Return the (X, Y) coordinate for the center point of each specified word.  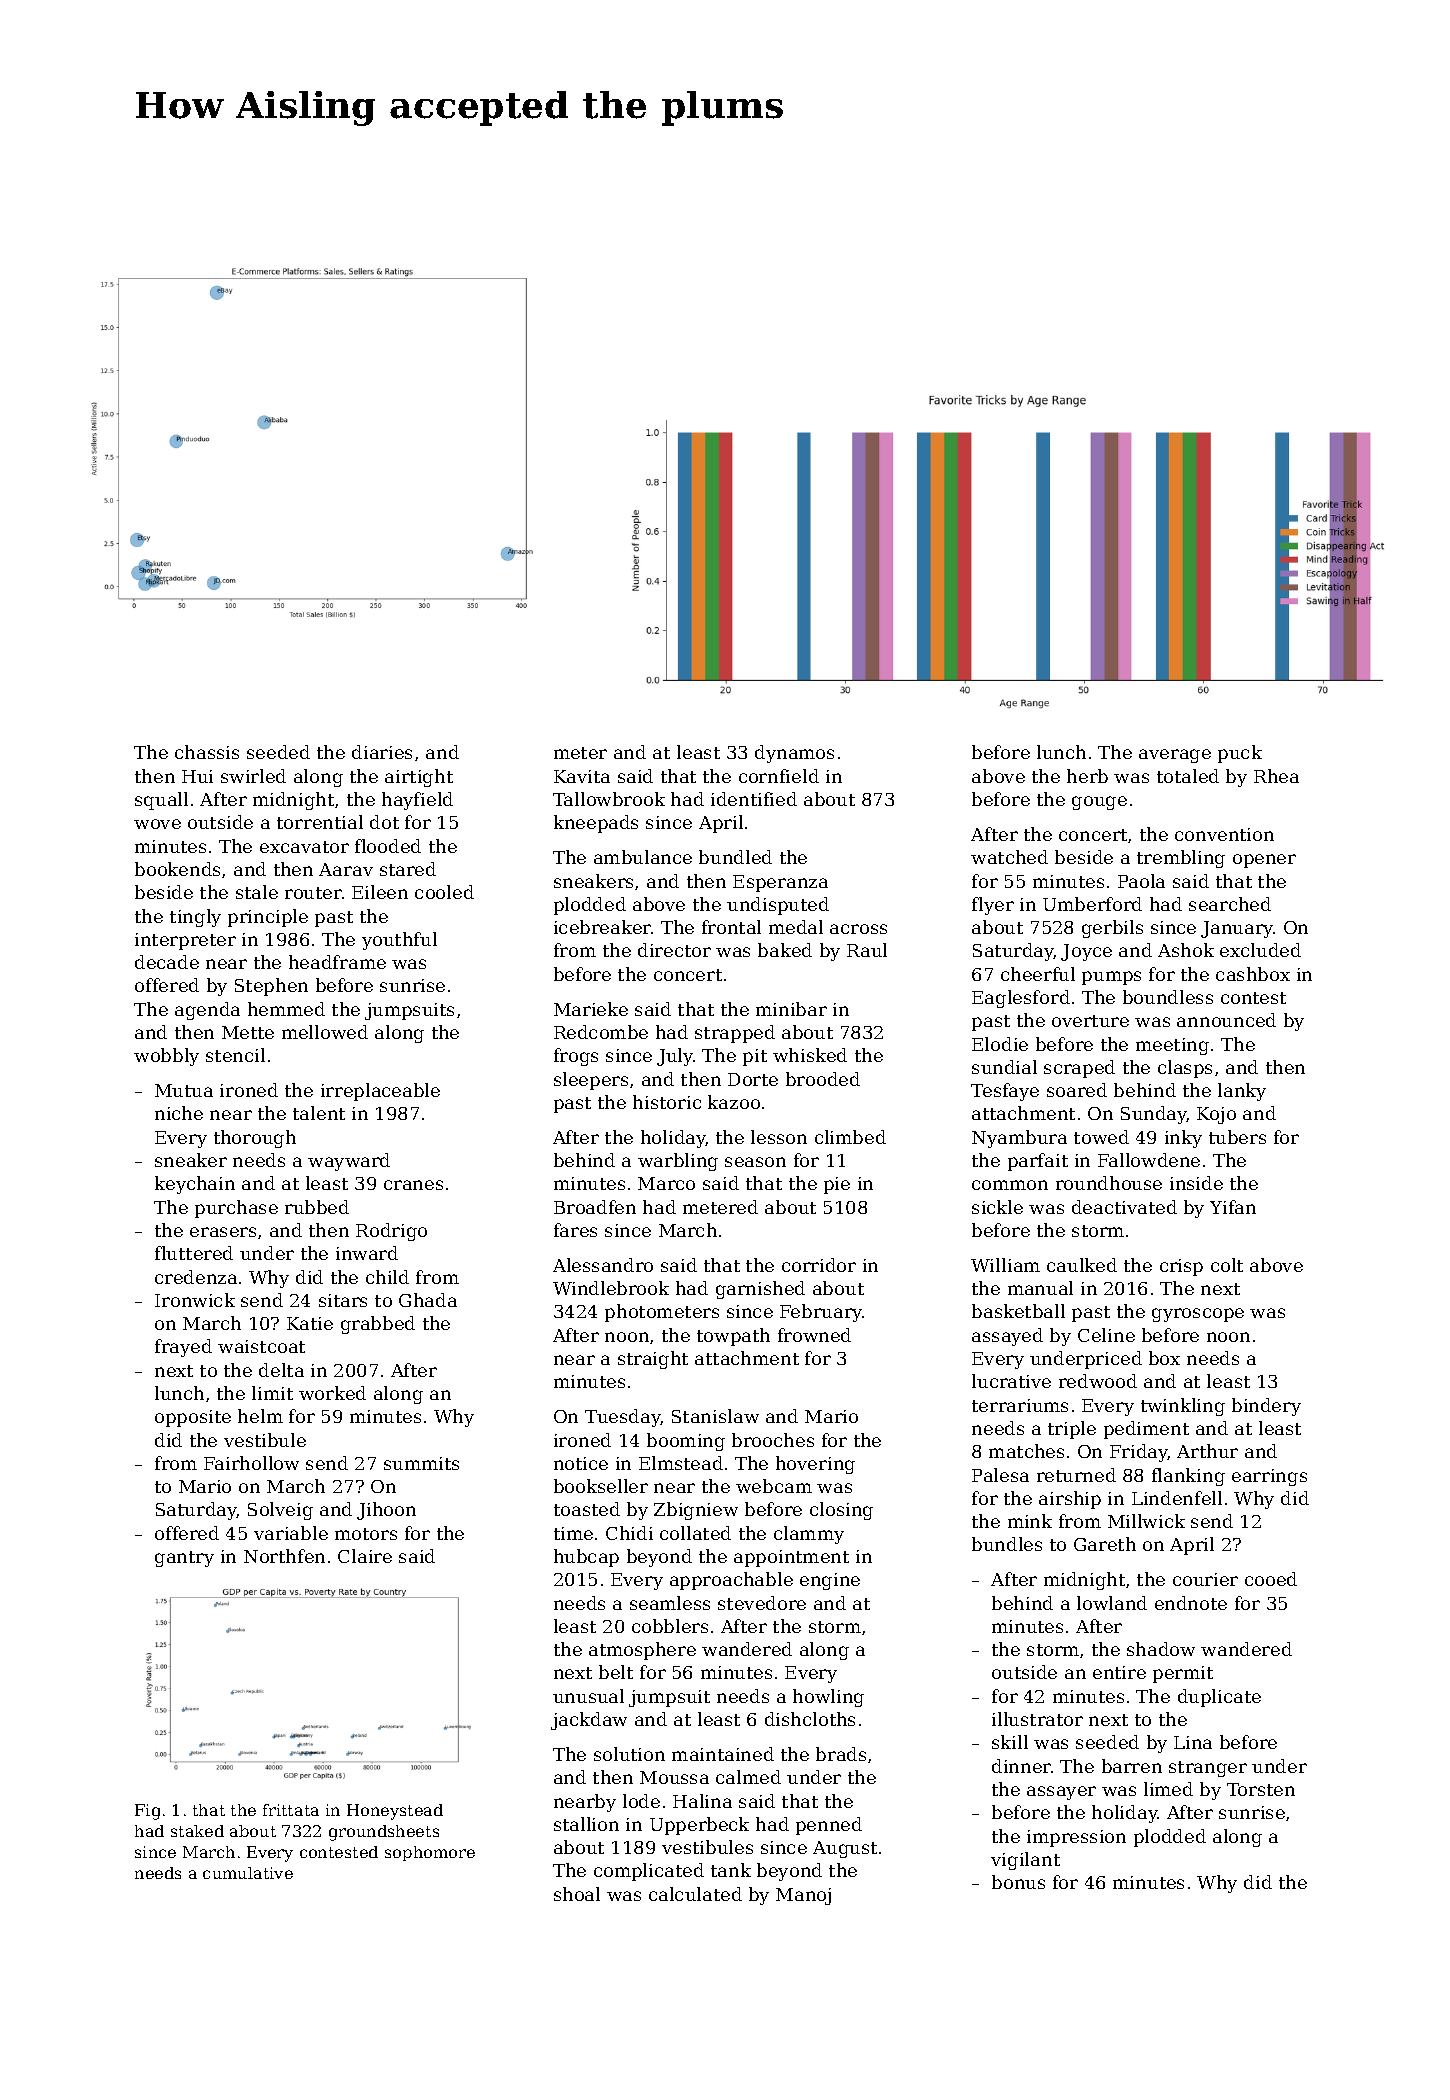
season (755, 1162)
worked (332, 1393)
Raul (867, 950)
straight (653, 1360)
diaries (382, 752)
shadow (1161, 1649)
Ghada (428, 1300)
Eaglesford (1021, 999)
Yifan (1233, 1207)
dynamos (794, 754)
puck (1240, 754)
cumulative (248, 1873)
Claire (365, 1556)
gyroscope (1198, 1315)
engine (830, 1581)
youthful (399, 941)
